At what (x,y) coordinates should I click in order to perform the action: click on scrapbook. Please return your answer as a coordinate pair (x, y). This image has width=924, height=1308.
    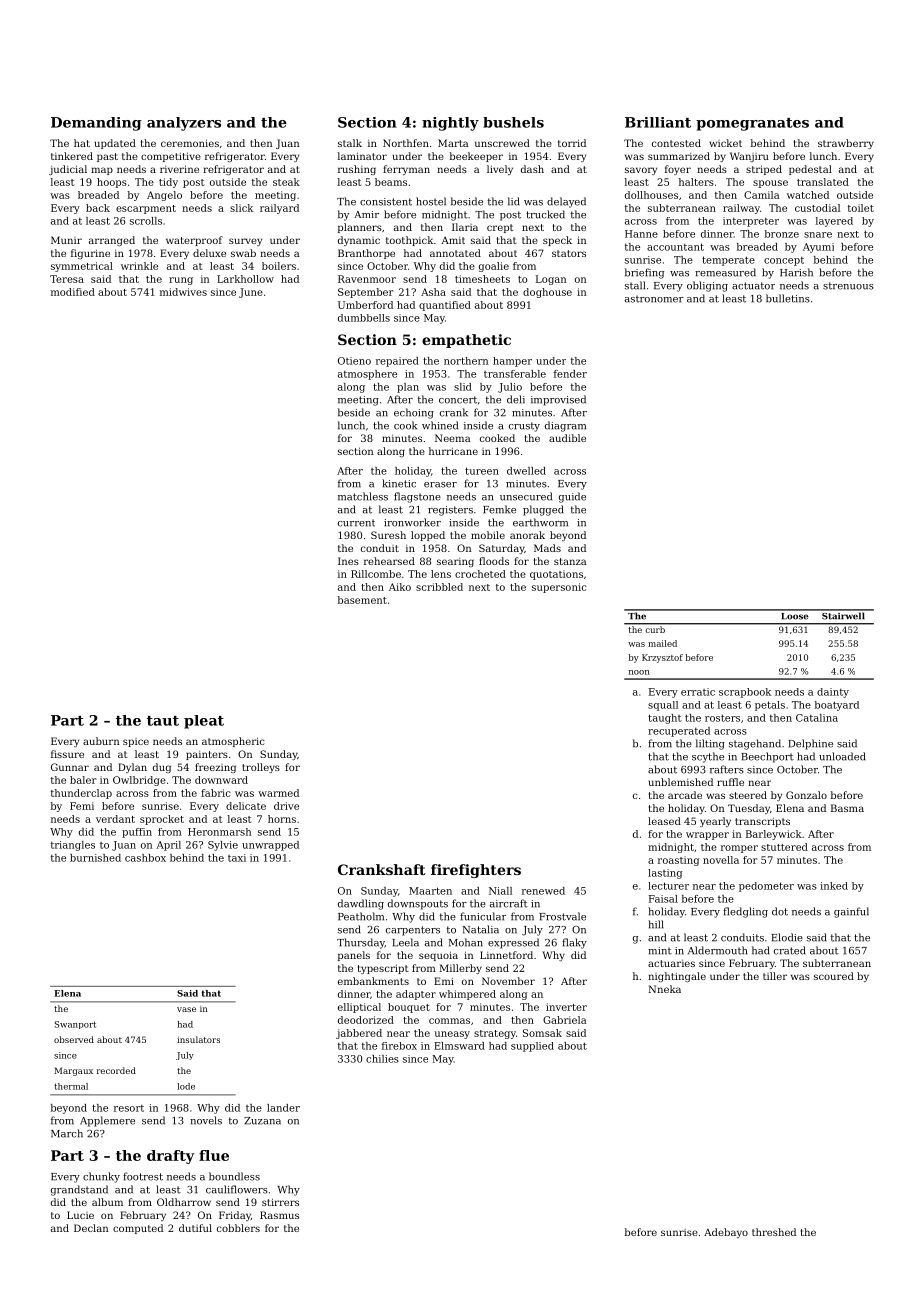
    Looking at the image, I should click on (745, 693).
